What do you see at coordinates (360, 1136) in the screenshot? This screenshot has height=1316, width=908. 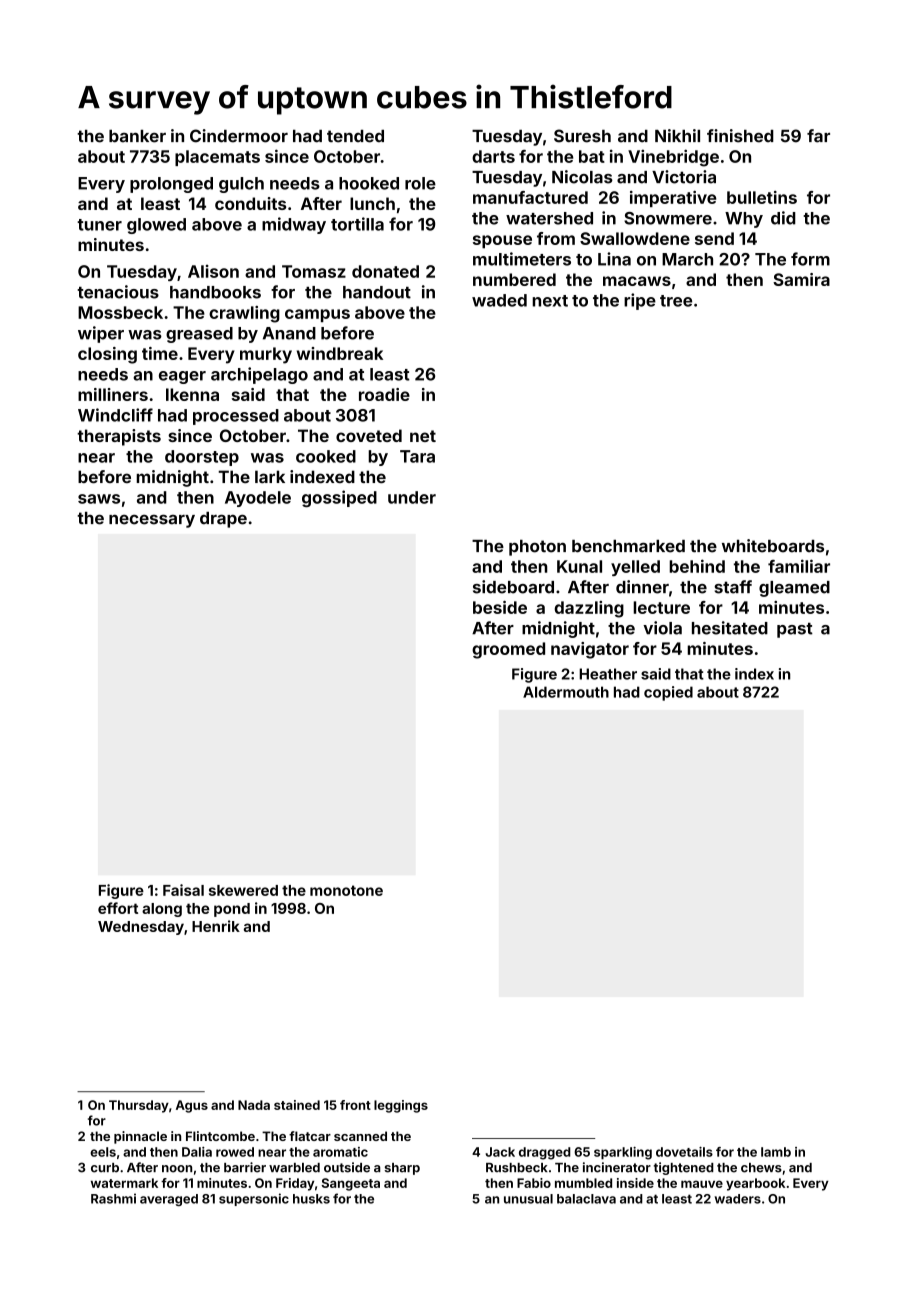 I see `scanned` at bounding box center [360, 1136].
